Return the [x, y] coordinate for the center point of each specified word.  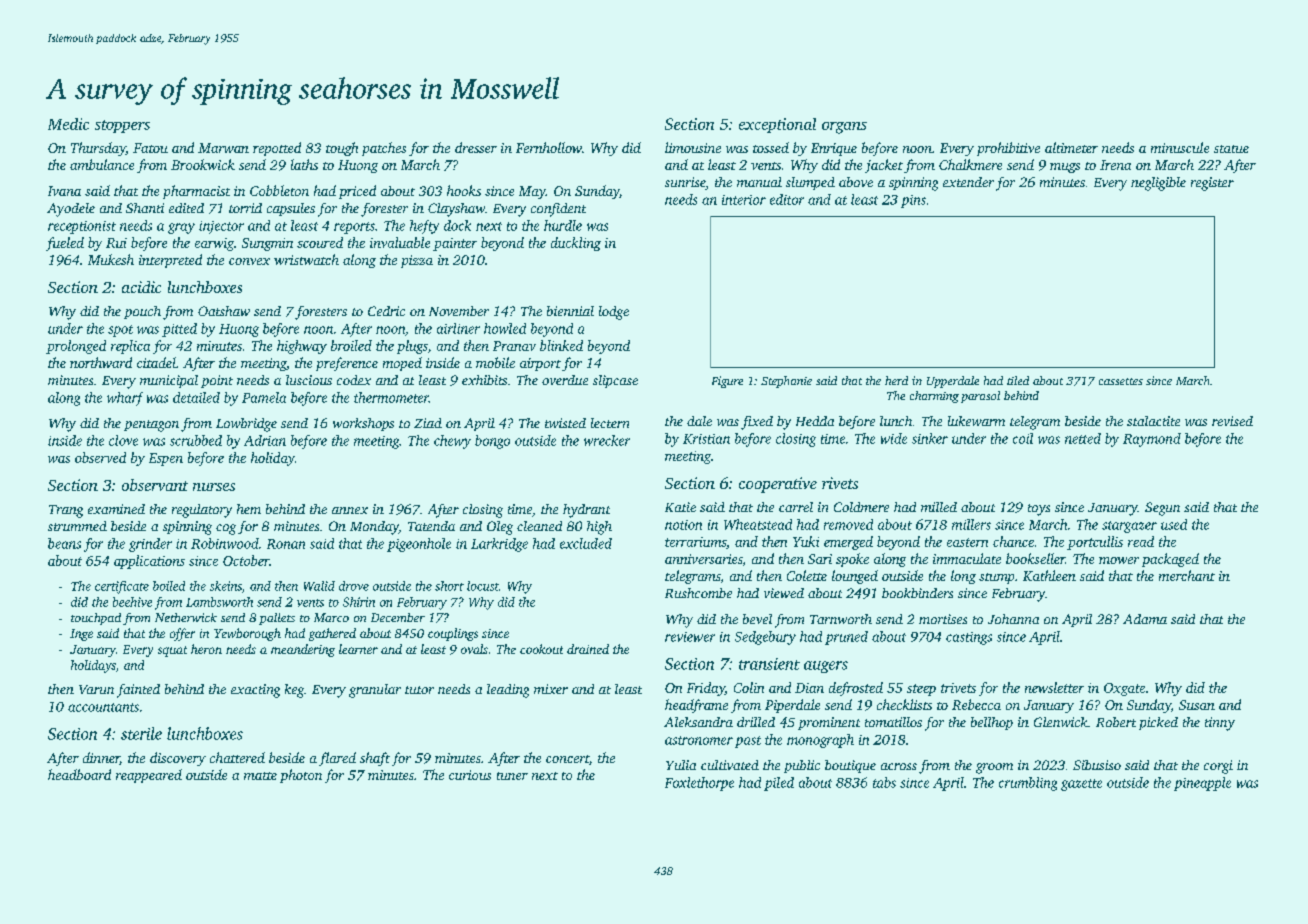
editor [787, 199]
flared [337, 759]
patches [384, 149]
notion [683, 525]
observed [100, 457]
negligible [1158, 184]
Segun [1162, 509]
